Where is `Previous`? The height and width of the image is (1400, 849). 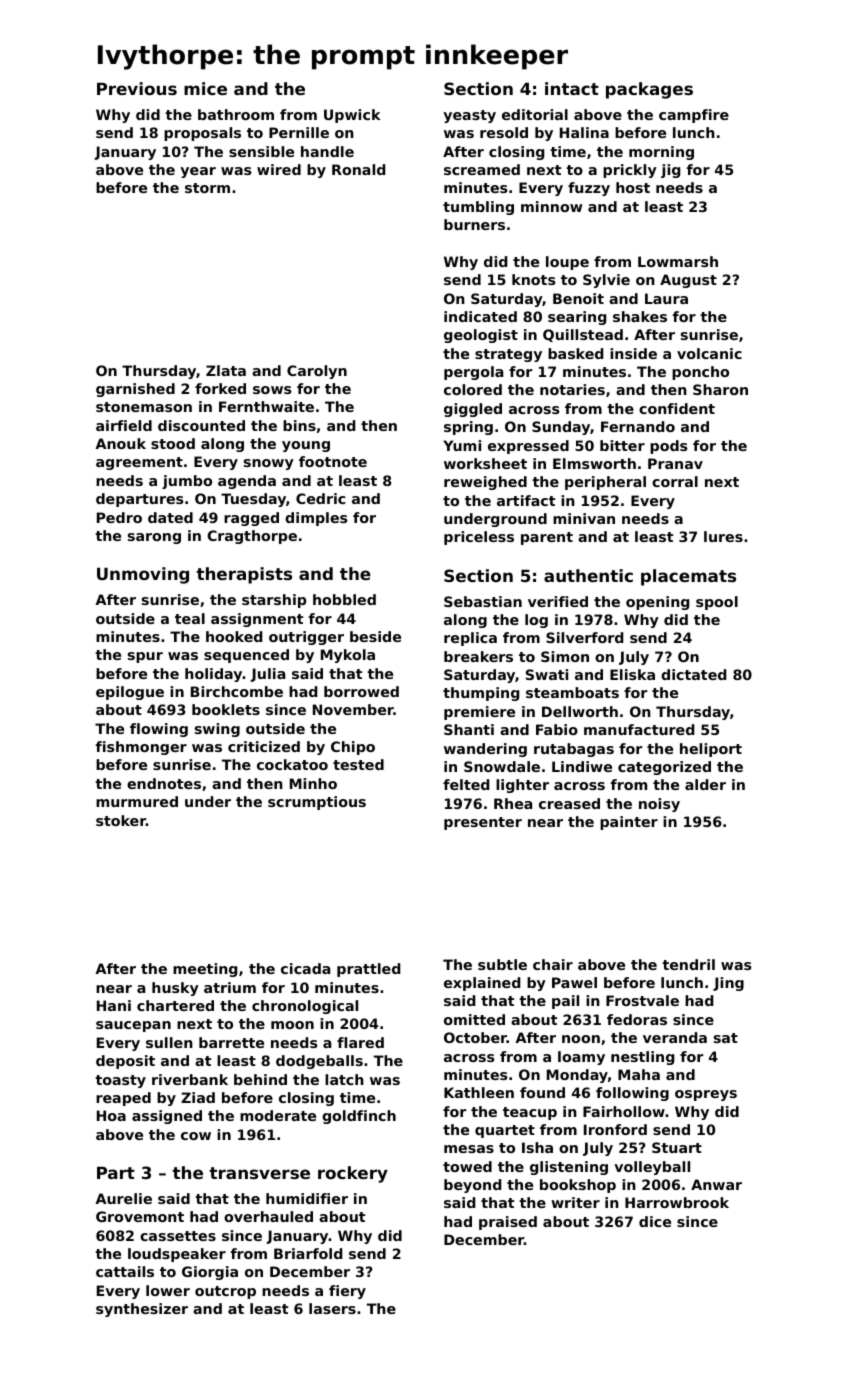
Previous is located at coordinates (137, 88).
